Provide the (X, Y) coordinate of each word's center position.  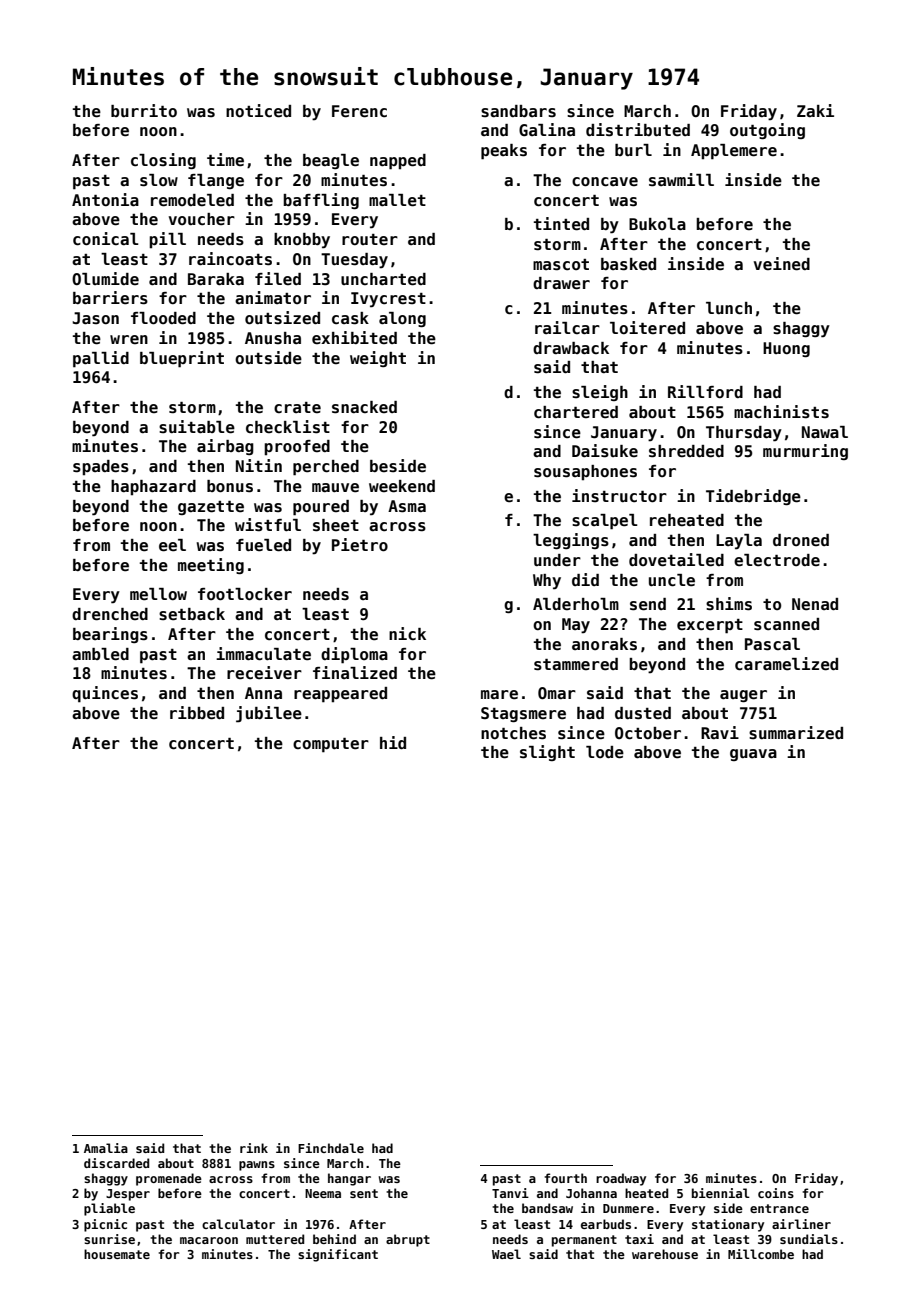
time (225, 160)
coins (776, 1193)
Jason (95, 318)
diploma (354, 655)
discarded (116, 1163)
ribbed (197, 713)
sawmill (681, 180)
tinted (561, 224)
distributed (638, 130)
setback (192, 614)
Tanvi (510, 1193)
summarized (796, 733)
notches (513, 733)
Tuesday (354, 261)
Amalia (106, 1148)
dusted (643, 713)
